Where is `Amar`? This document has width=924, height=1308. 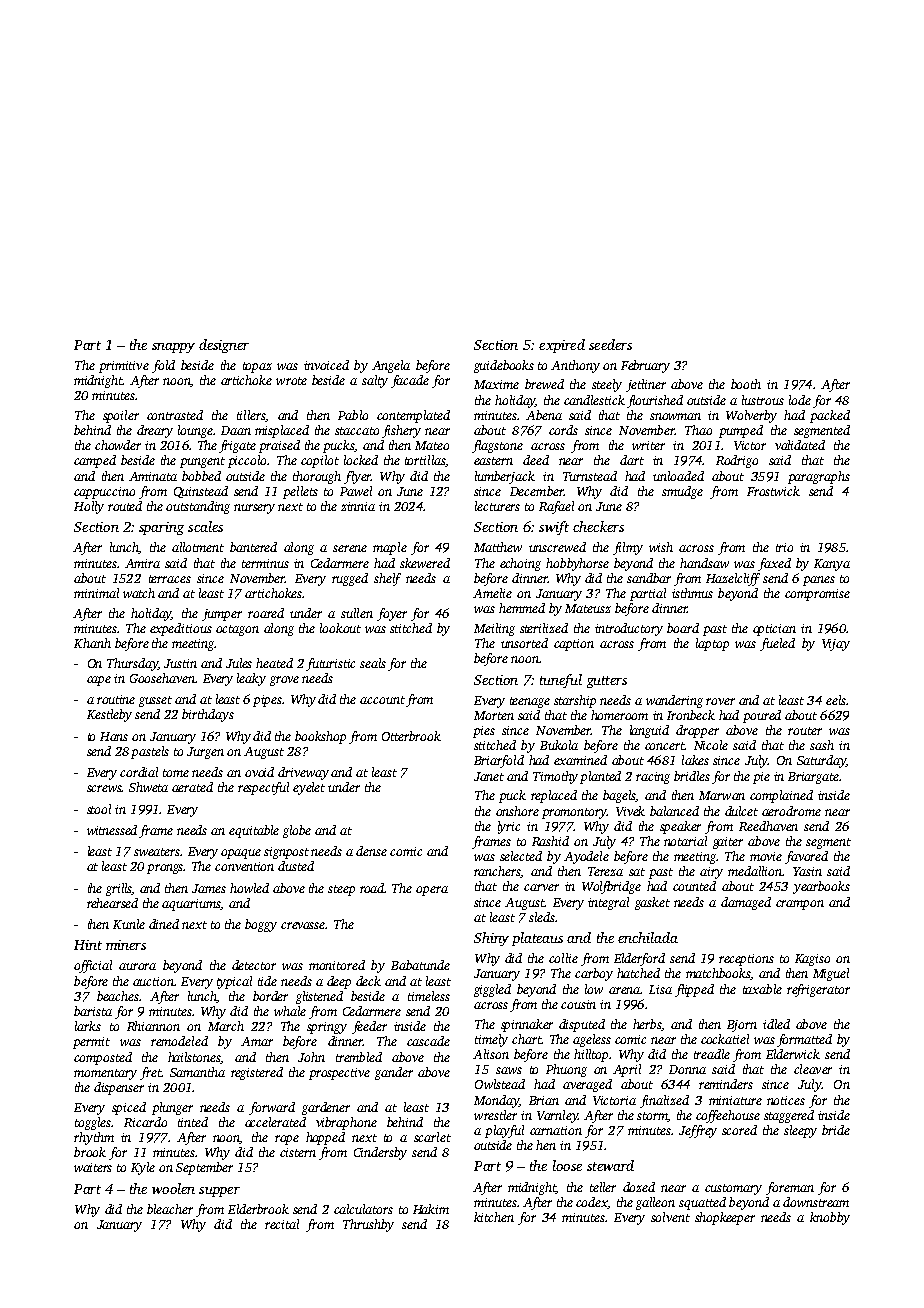
Amar is located at coordinates (257, 1041).
